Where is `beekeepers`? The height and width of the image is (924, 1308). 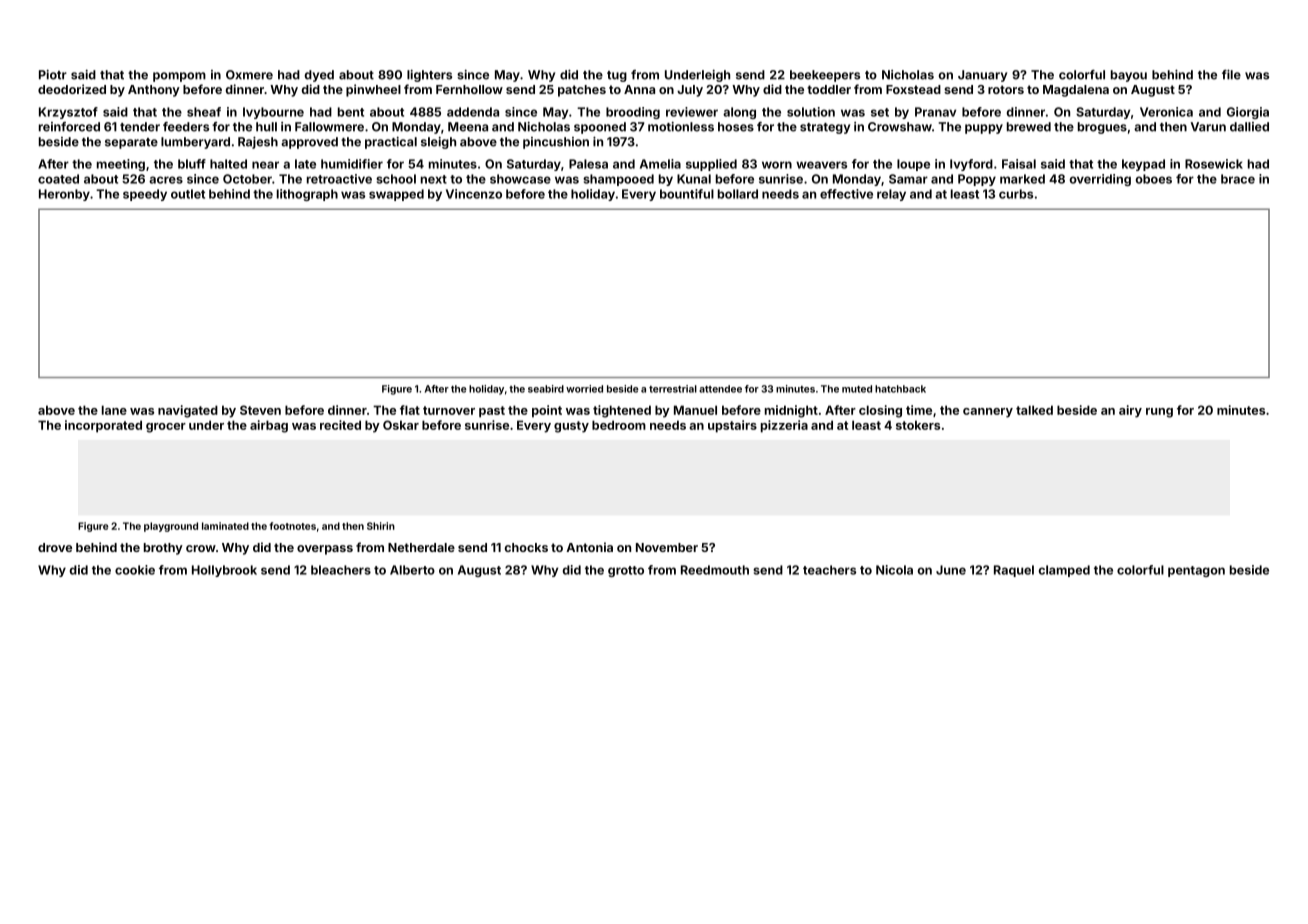 beekeepers is located at coordinates (825, 76).
